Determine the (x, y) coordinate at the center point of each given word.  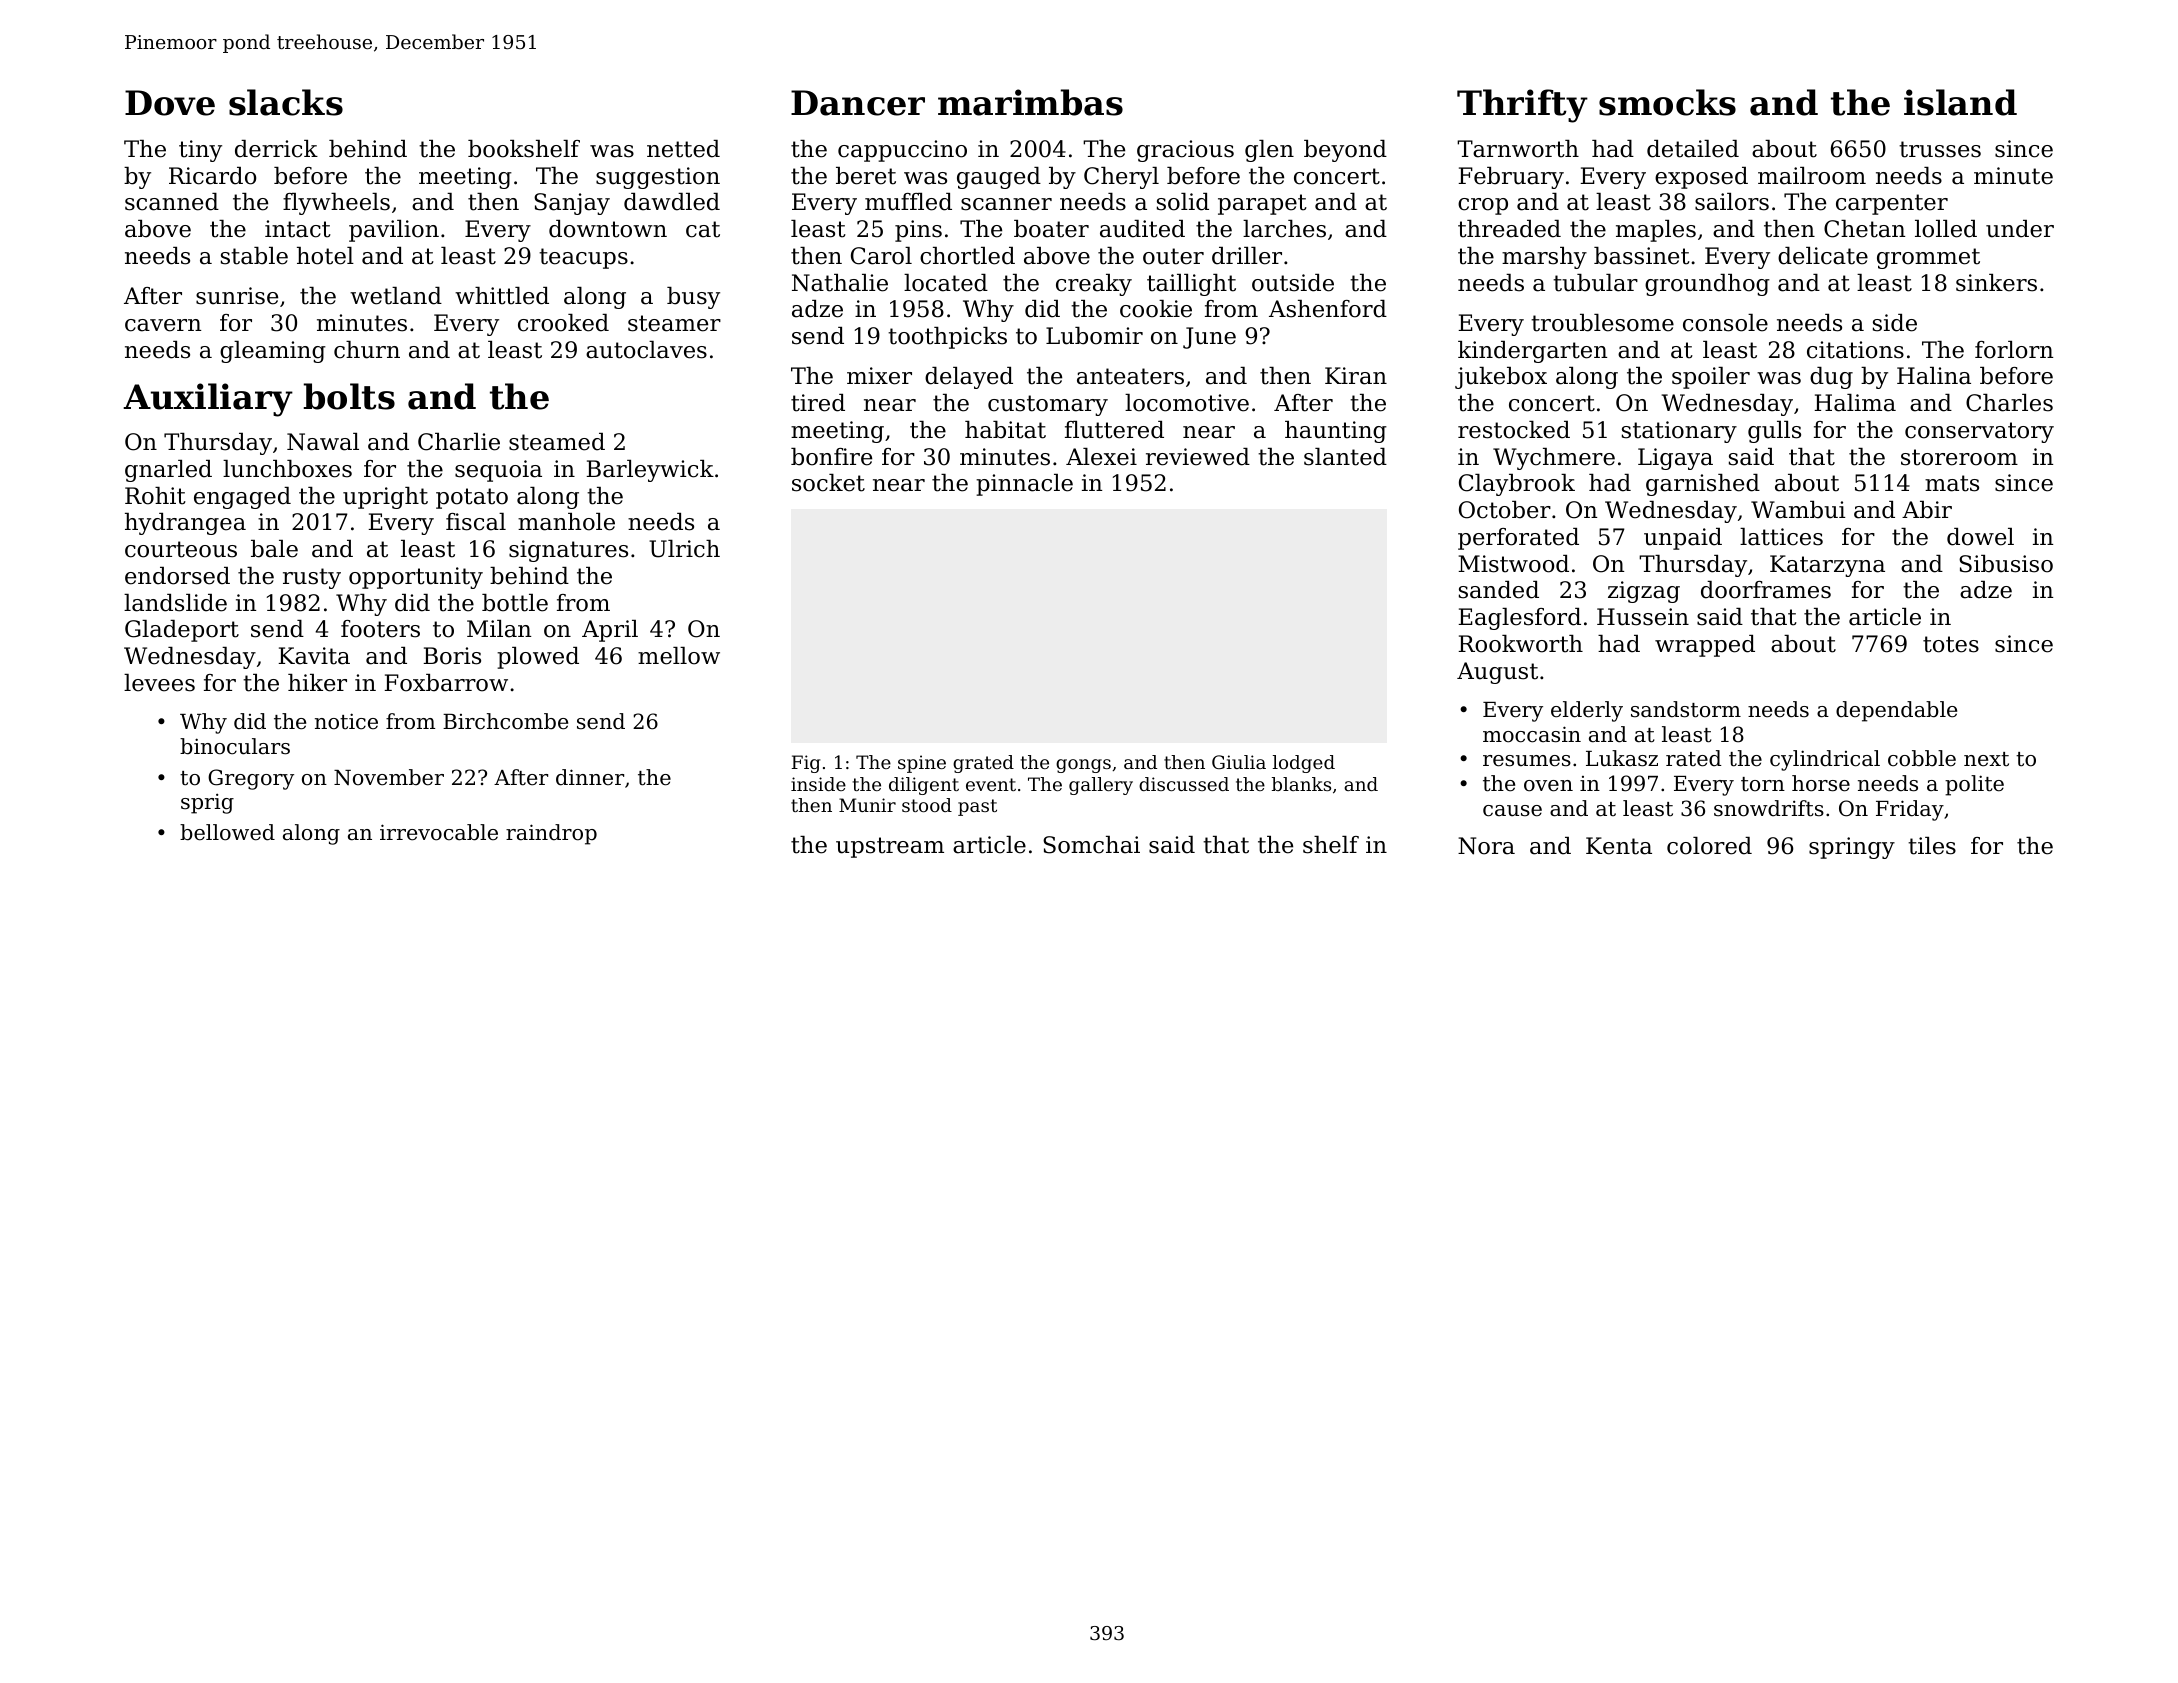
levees (159, 683)
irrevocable (439, 832)
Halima (1855, 403)
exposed (1701, 178)
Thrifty (1522, 106)
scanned (172, 202)
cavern (163, 325)
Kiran (1356, 376)
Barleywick (650, 471)
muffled (908, 202)
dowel (1980, 537)
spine (922, 764)
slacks (286, 102)
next (1986, 759)
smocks (1667, 102)
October (1505, 510)
